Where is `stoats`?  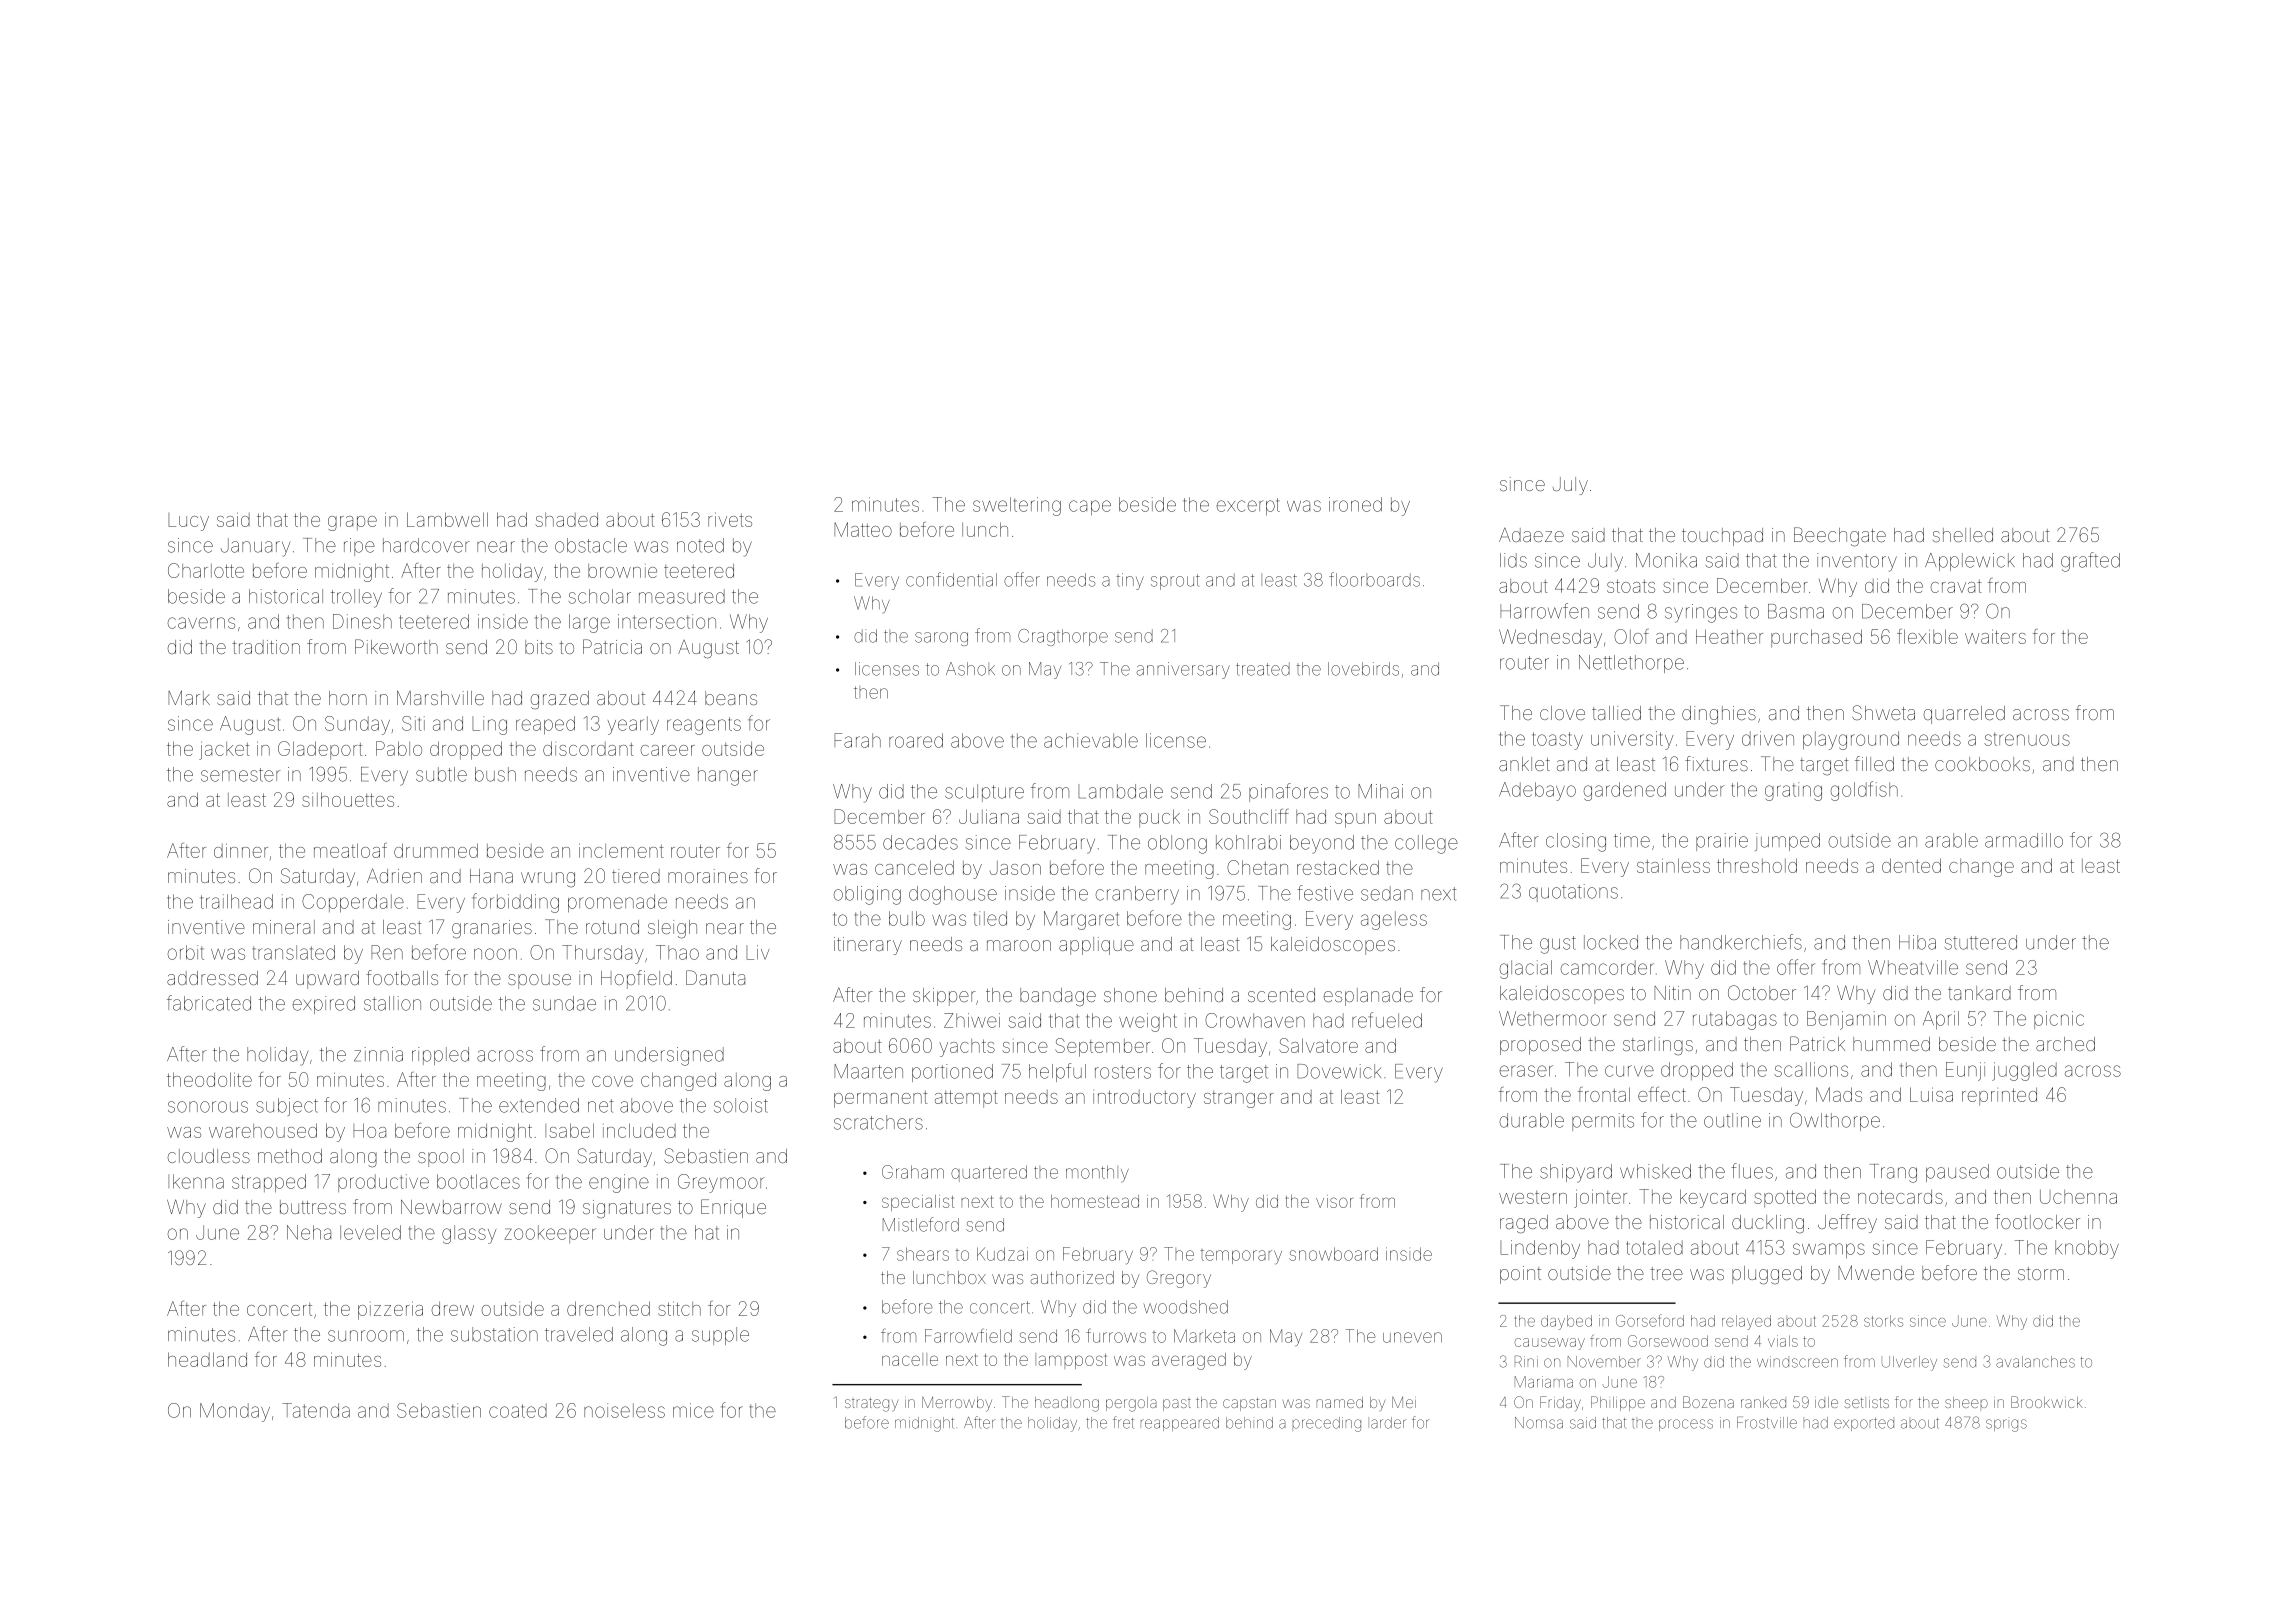 stoats is located at coordinates (1631, 586).
